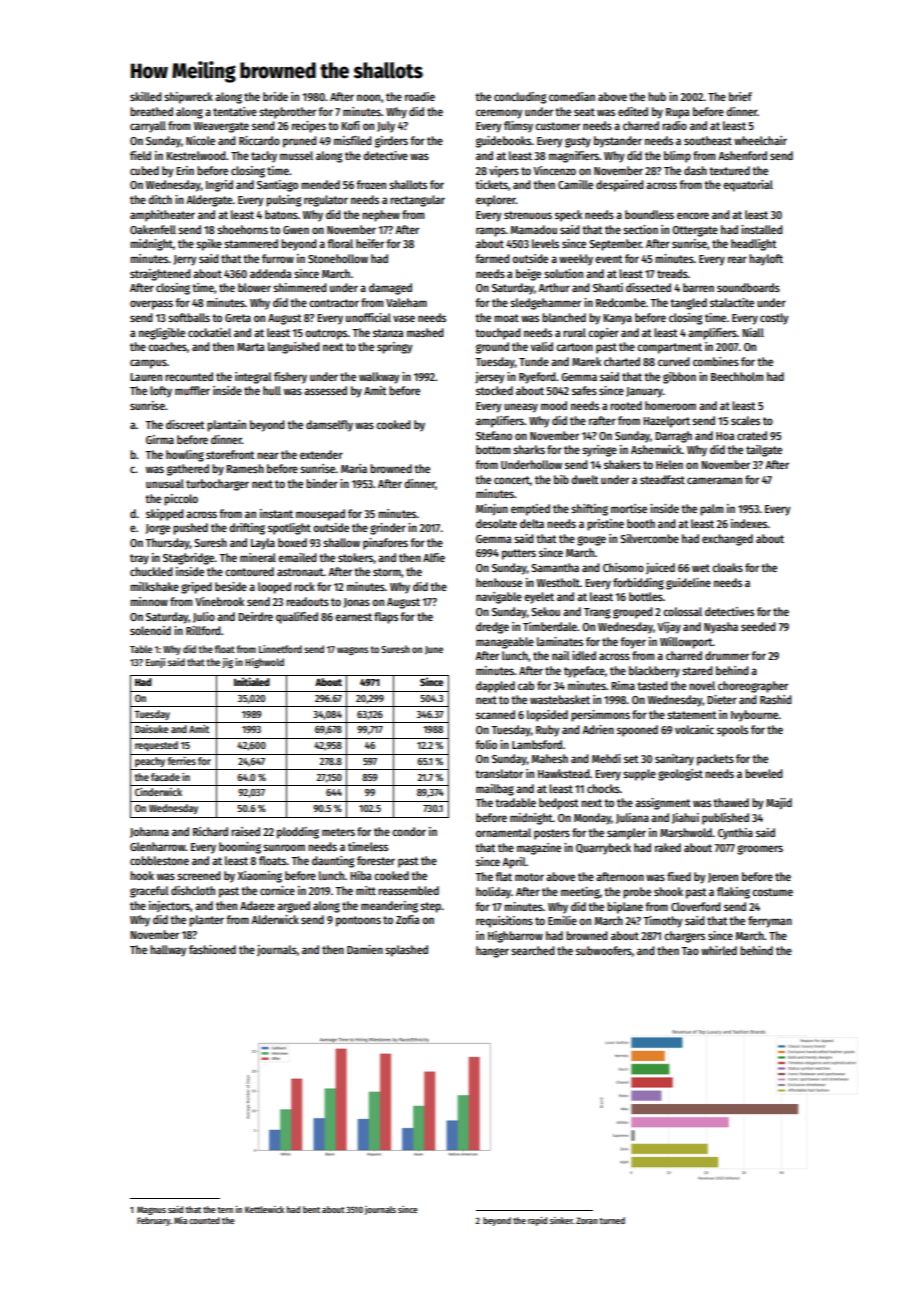 The image size is (924, 1314). Describe the element at coordinates (277, 186) in the page. I see `Santiago` at that location.
